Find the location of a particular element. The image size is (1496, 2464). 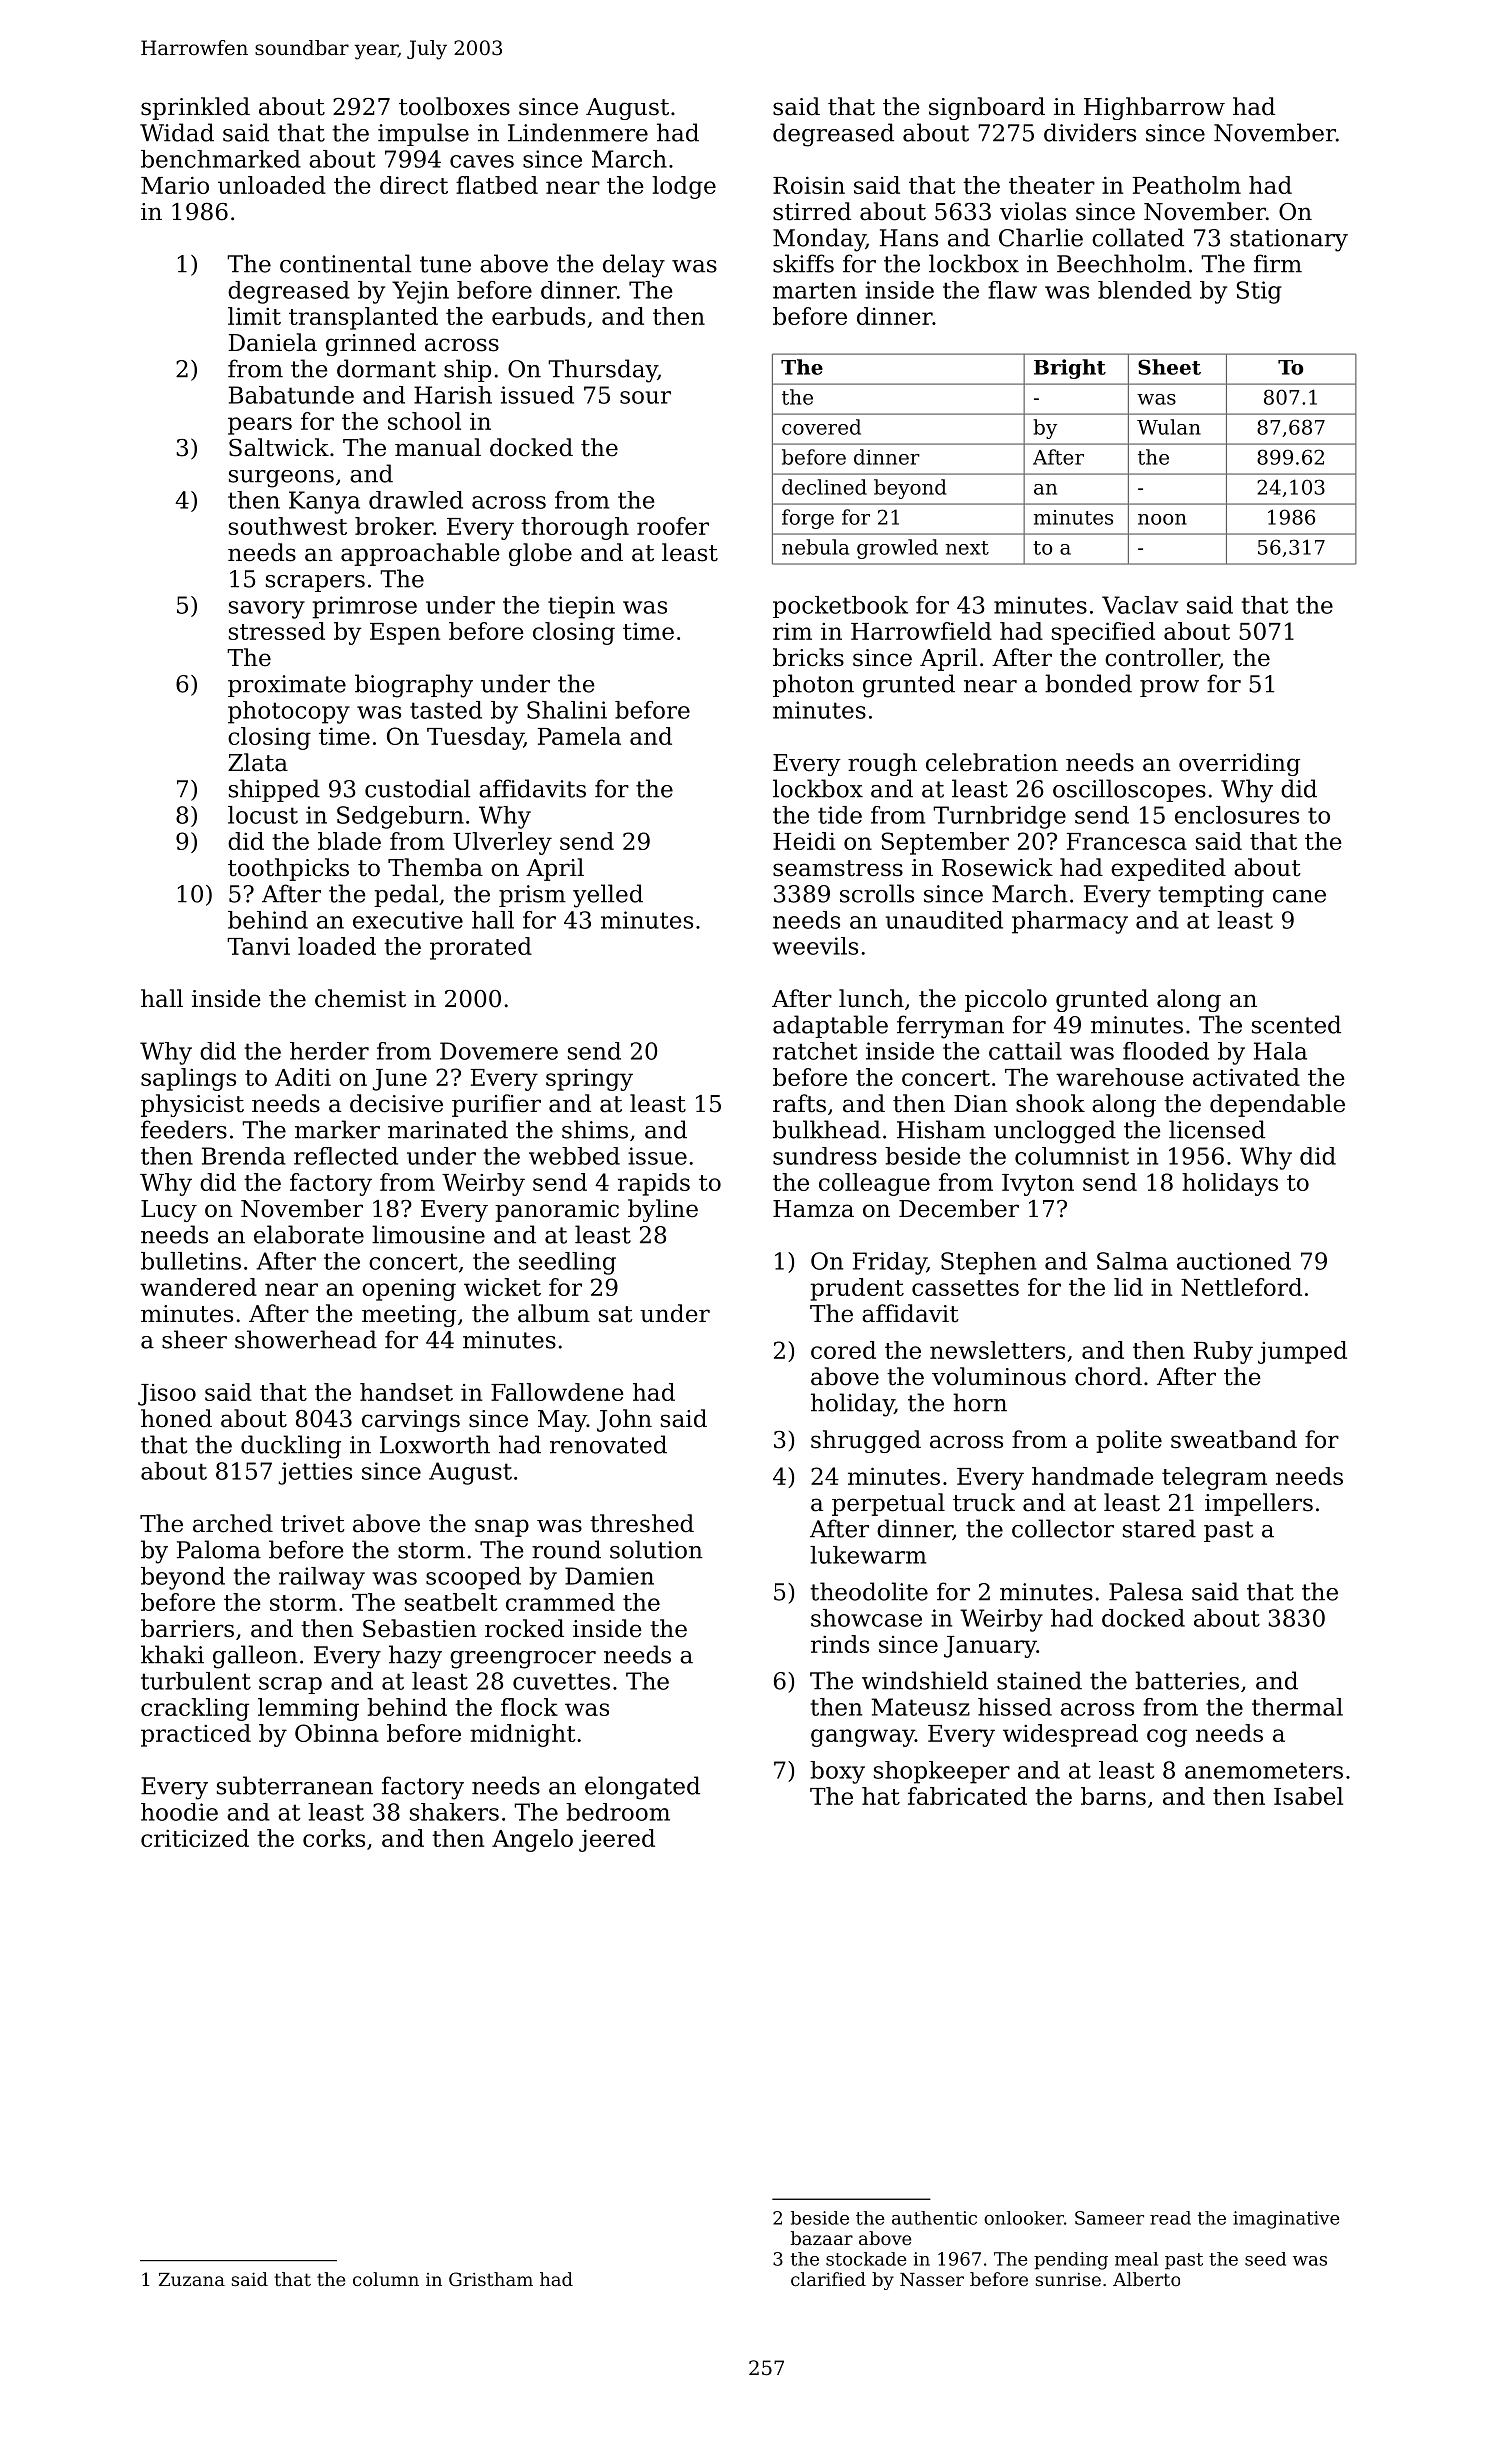

anemometers is located at coordinates (1264, 1770).
